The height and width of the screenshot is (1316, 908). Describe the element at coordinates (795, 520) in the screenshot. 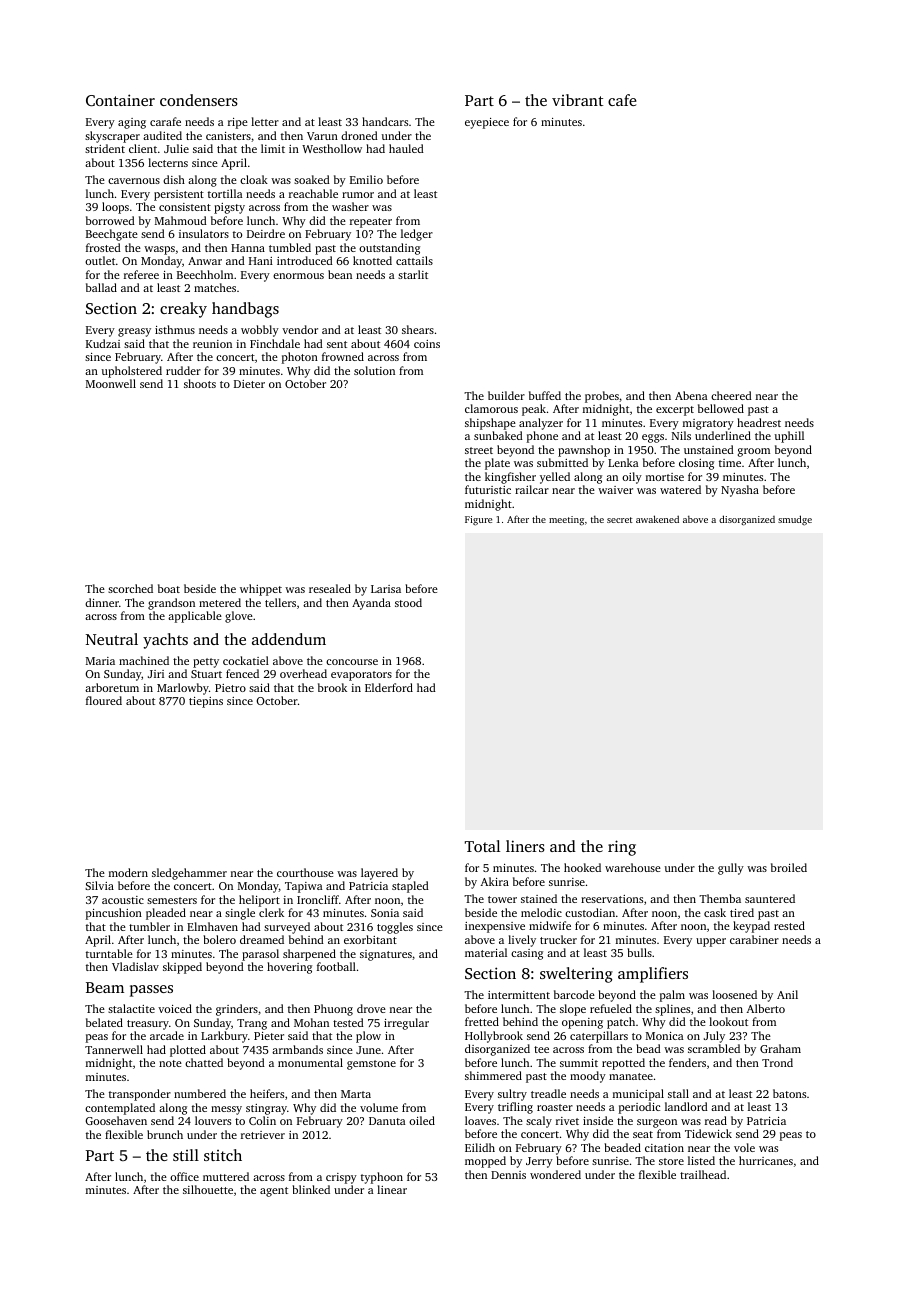

I see `smudge` at that location.
